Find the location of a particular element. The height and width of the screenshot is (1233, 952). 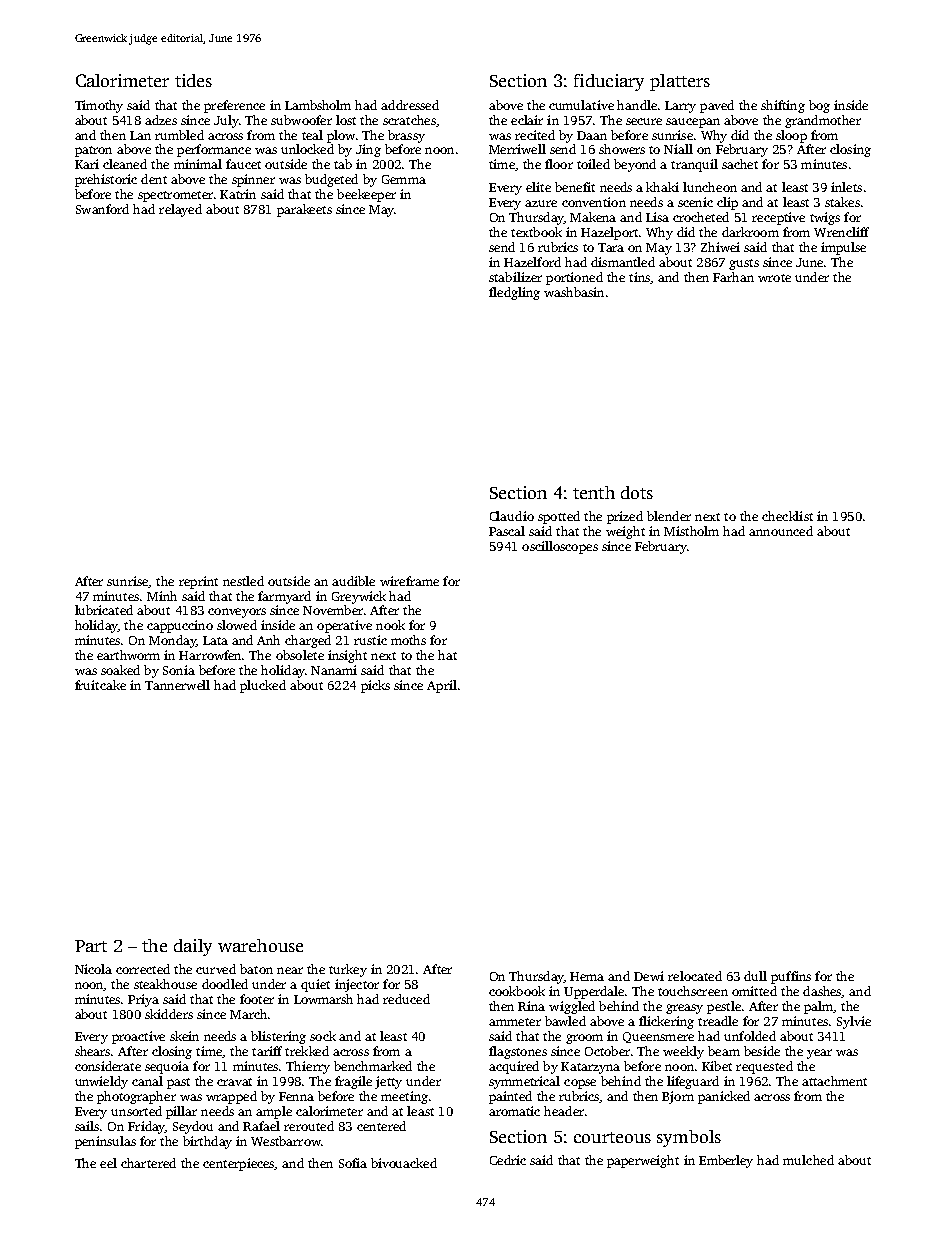

subwoofer is located at coordinates (301, 120).
